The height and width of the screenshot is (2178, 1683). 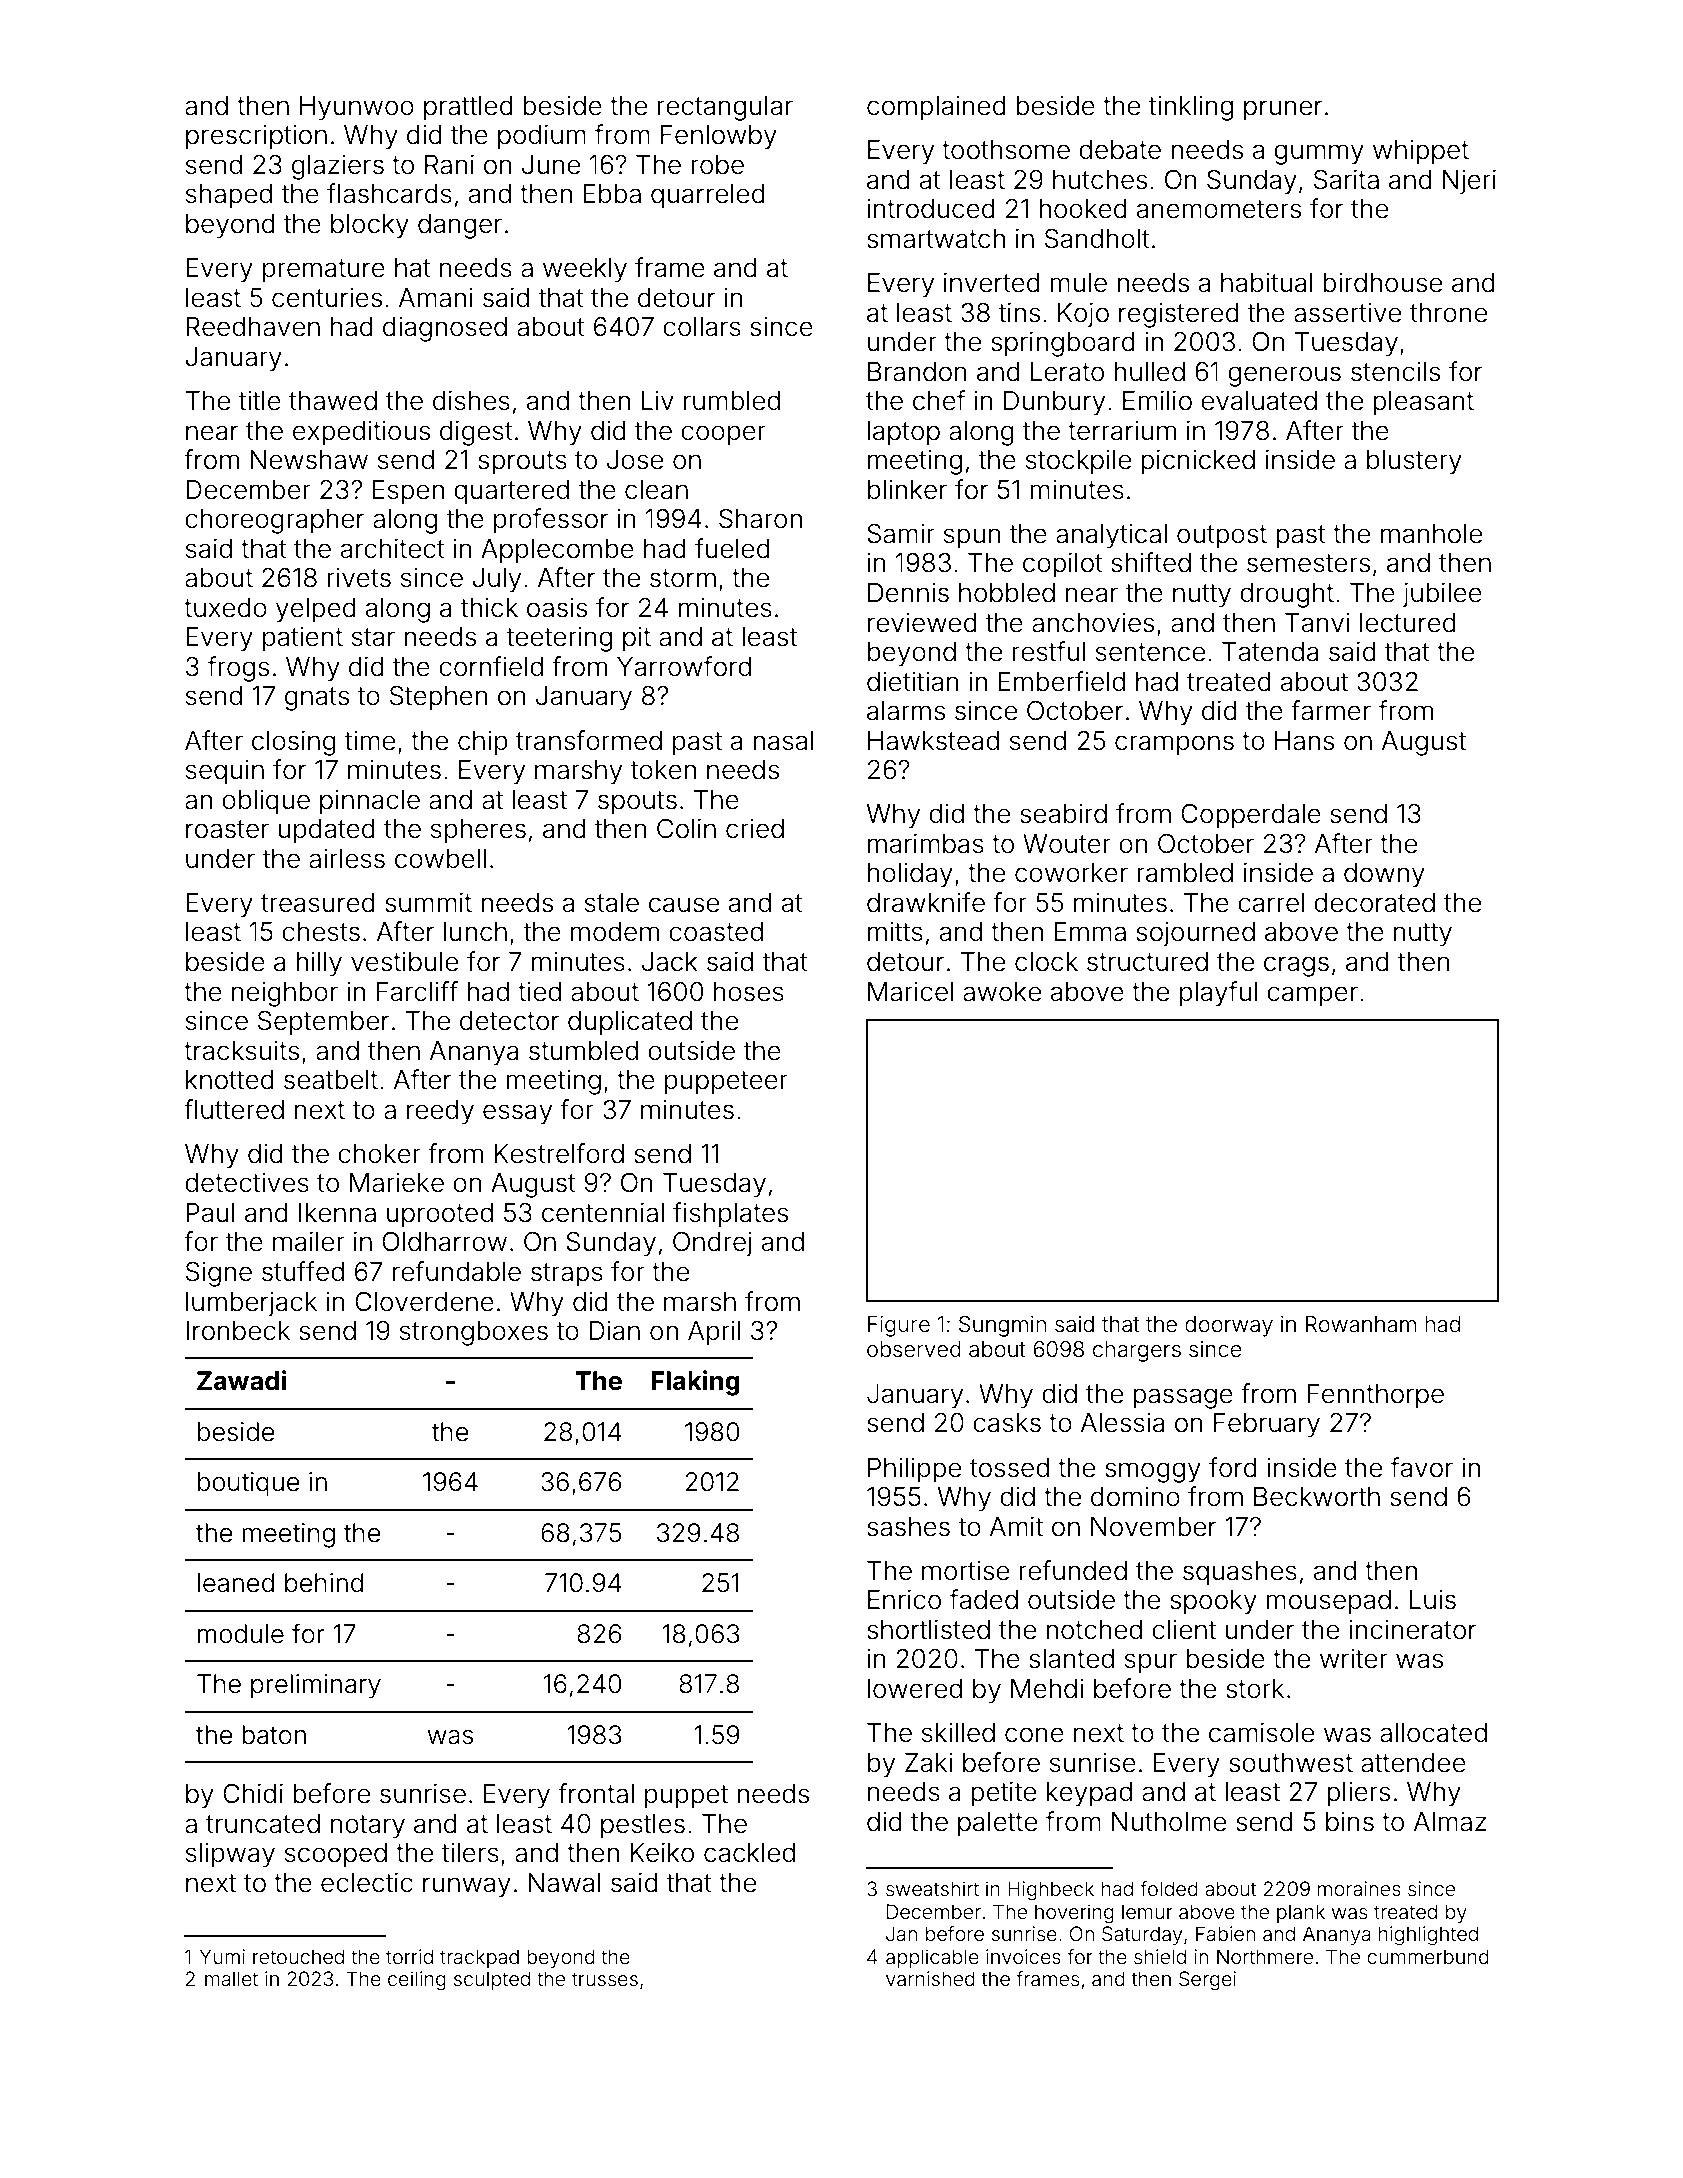 What do you see at coordinates (585, 270) in the screenshot?
I see `weekly` at bounding box center [585, 270].
